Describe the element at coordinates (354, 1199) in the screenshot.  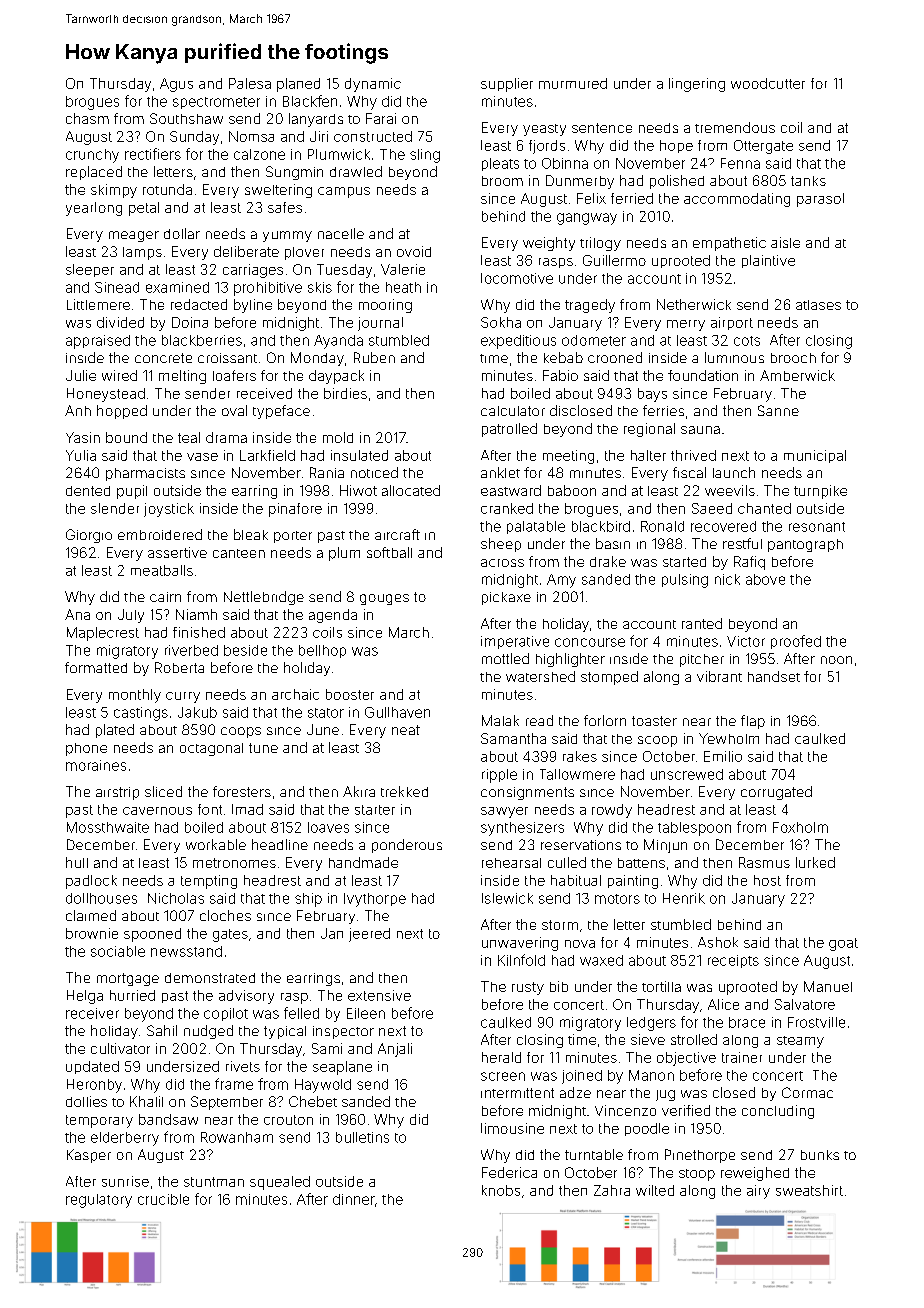
I see `dinner` at that location.
